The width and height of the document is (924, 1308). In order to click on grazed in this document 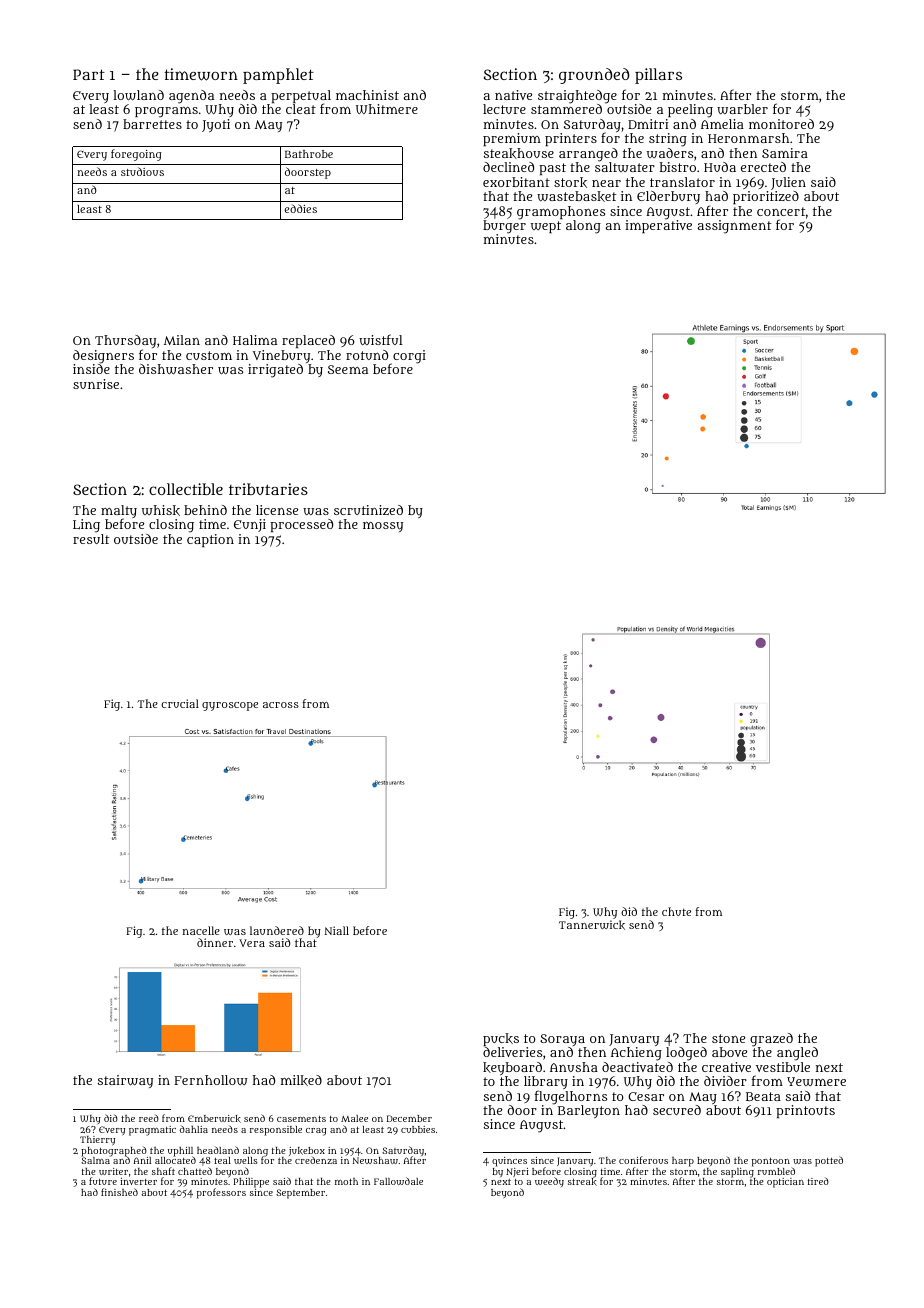, I will do `click(771, 1040)`.
